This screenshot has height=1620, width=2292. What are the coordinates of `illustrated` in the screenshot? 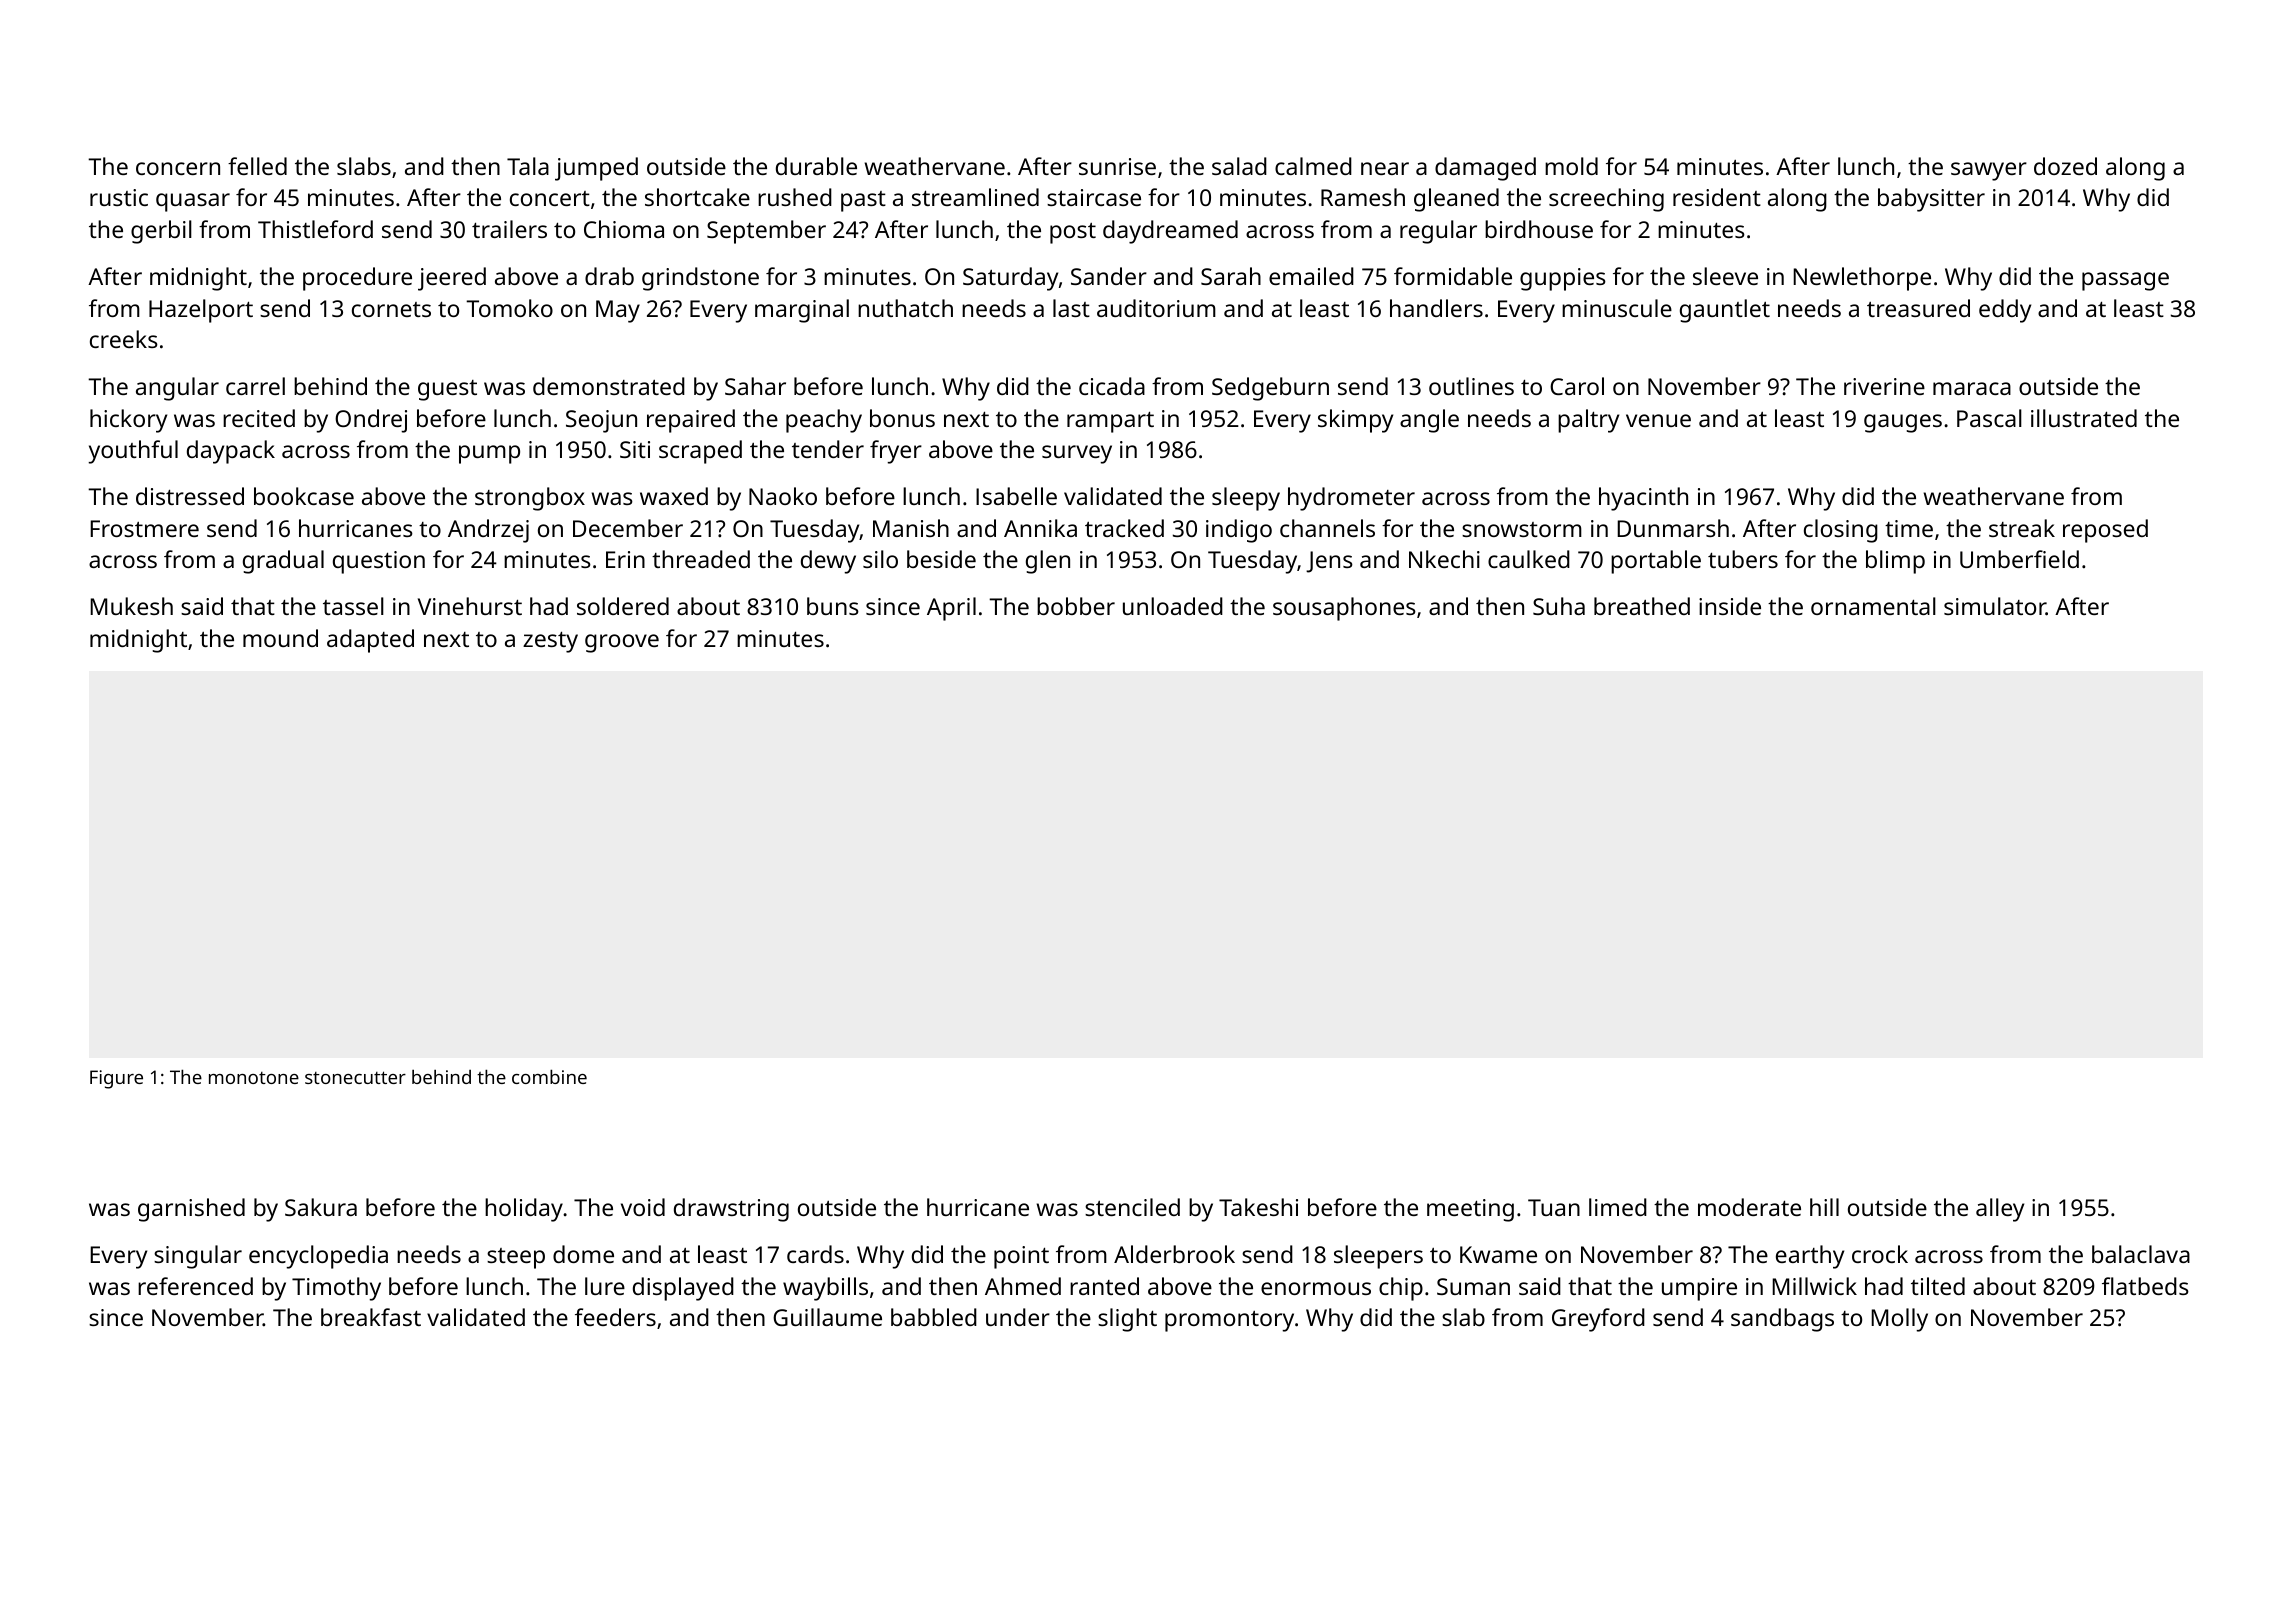 It's located at (2084, 418).
